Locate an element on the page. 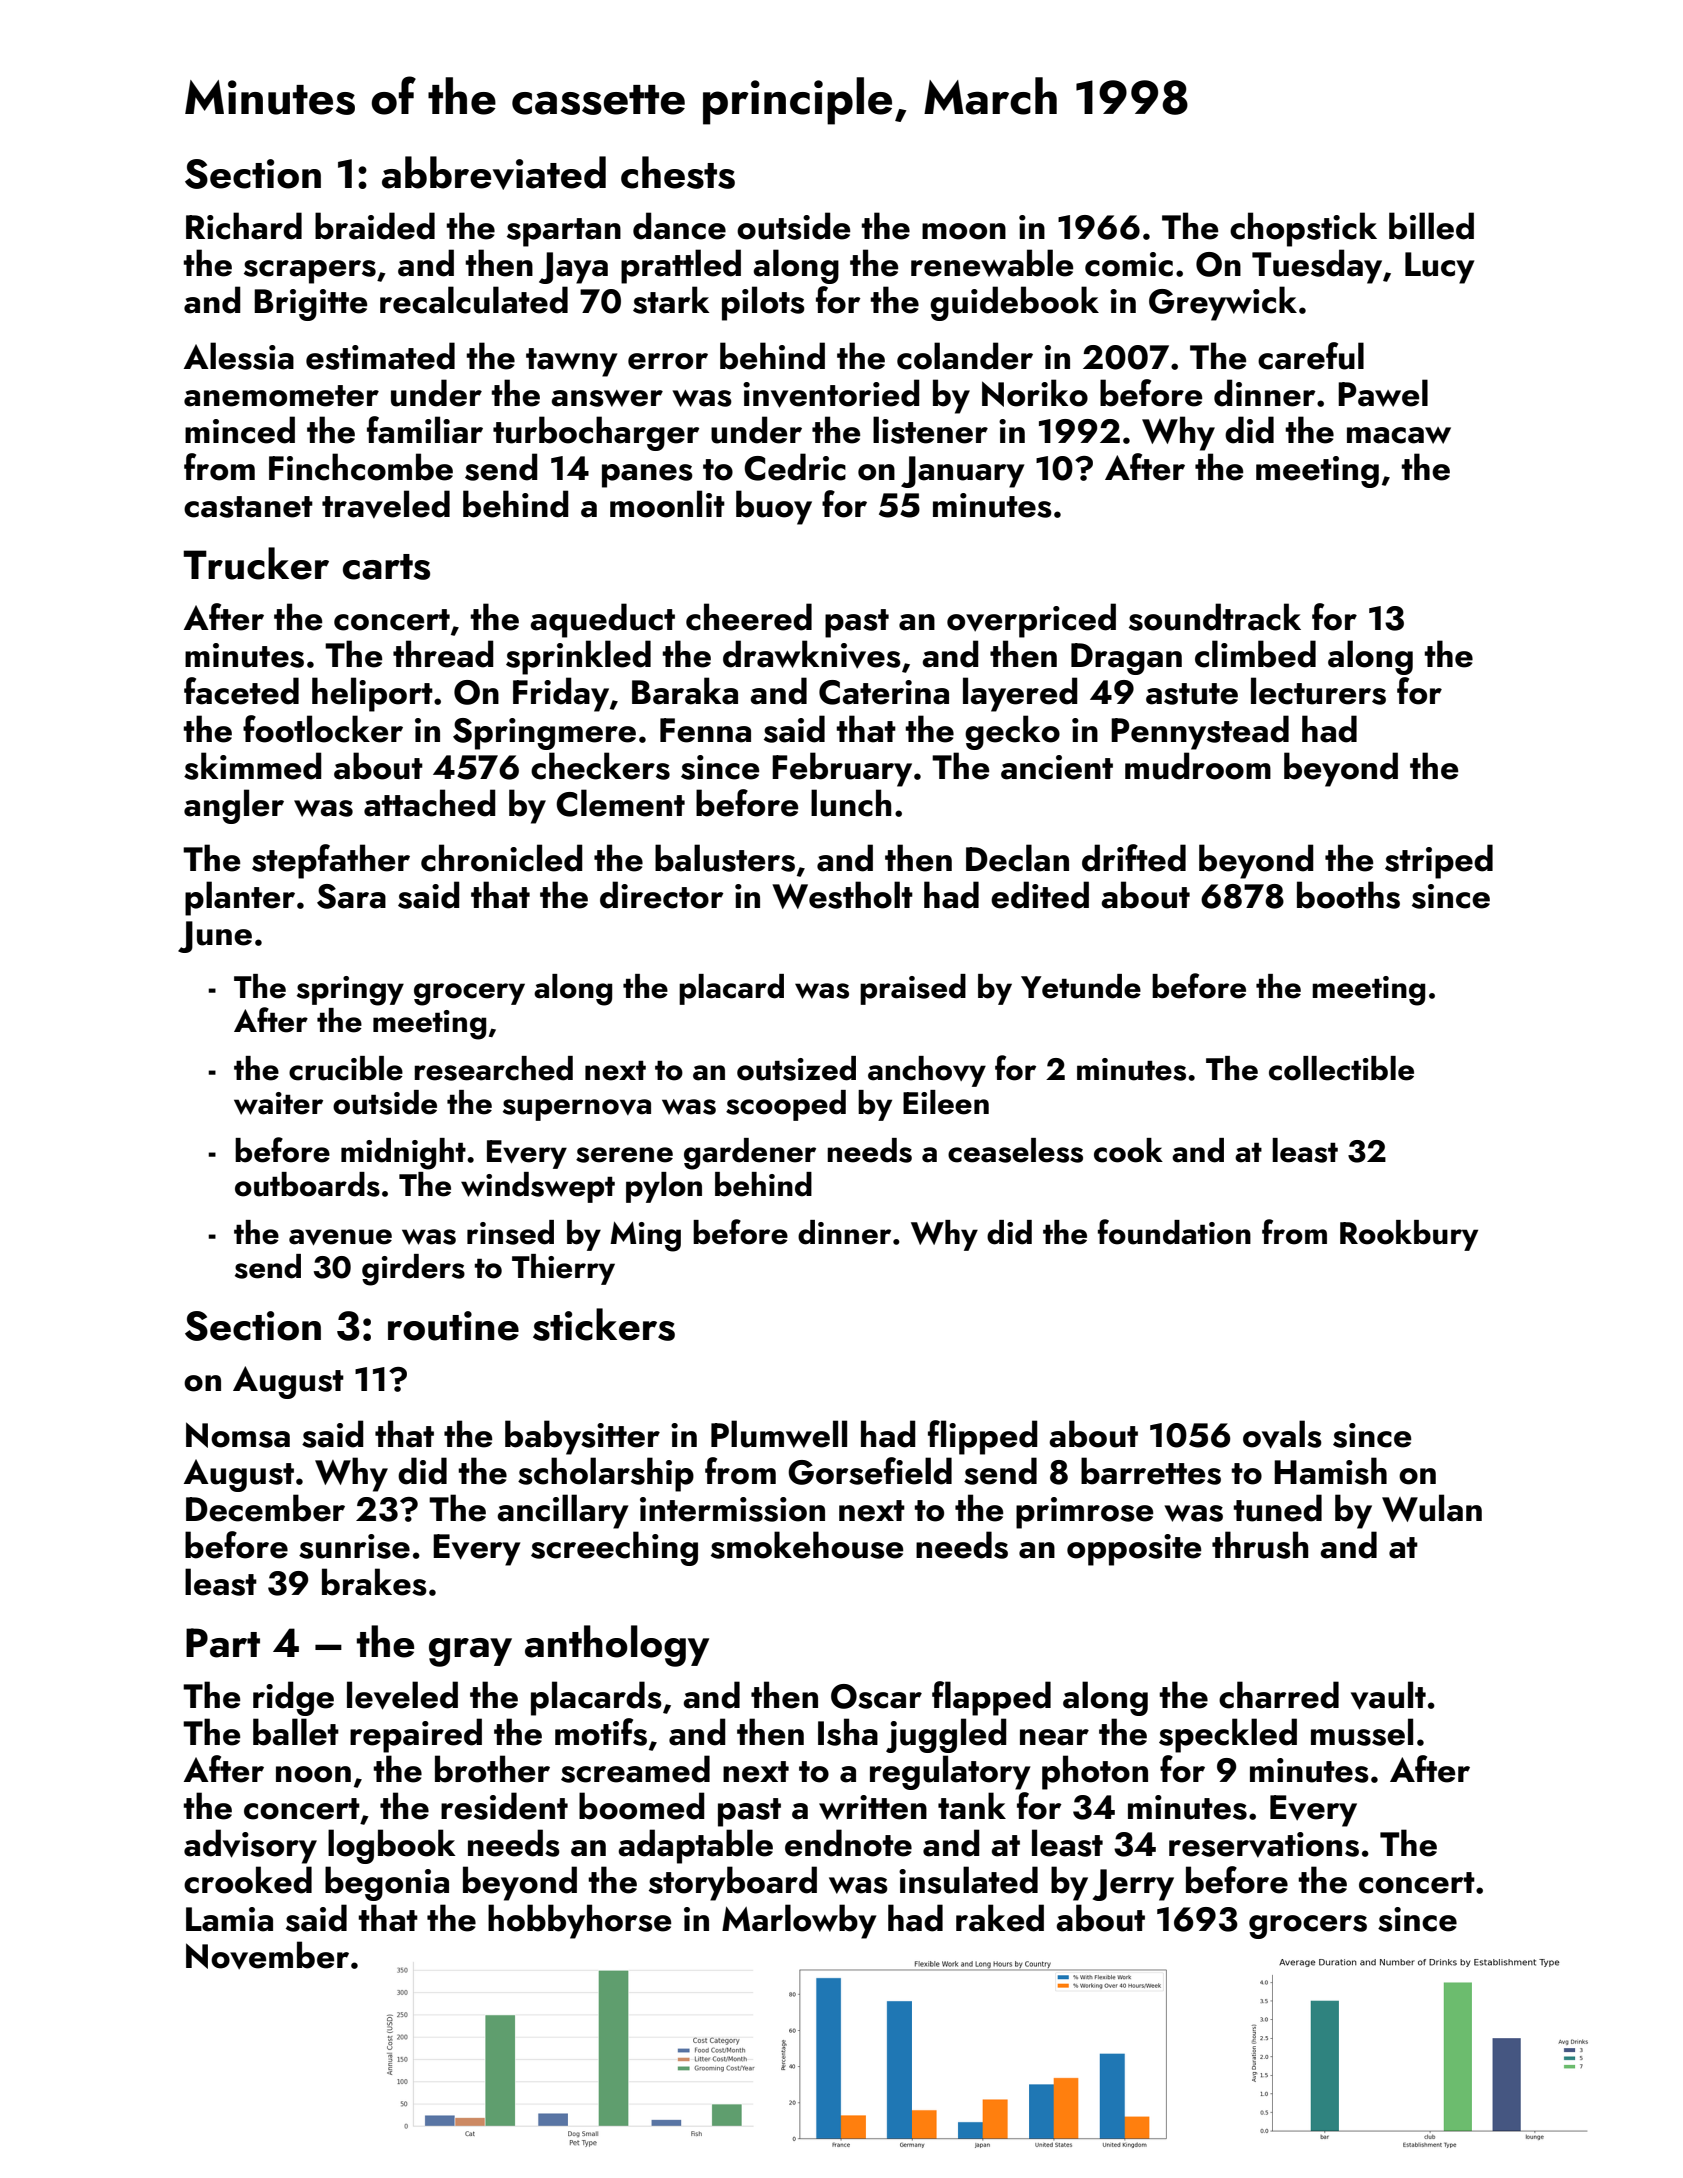  climbed is located at coordinates (1255, 654).
